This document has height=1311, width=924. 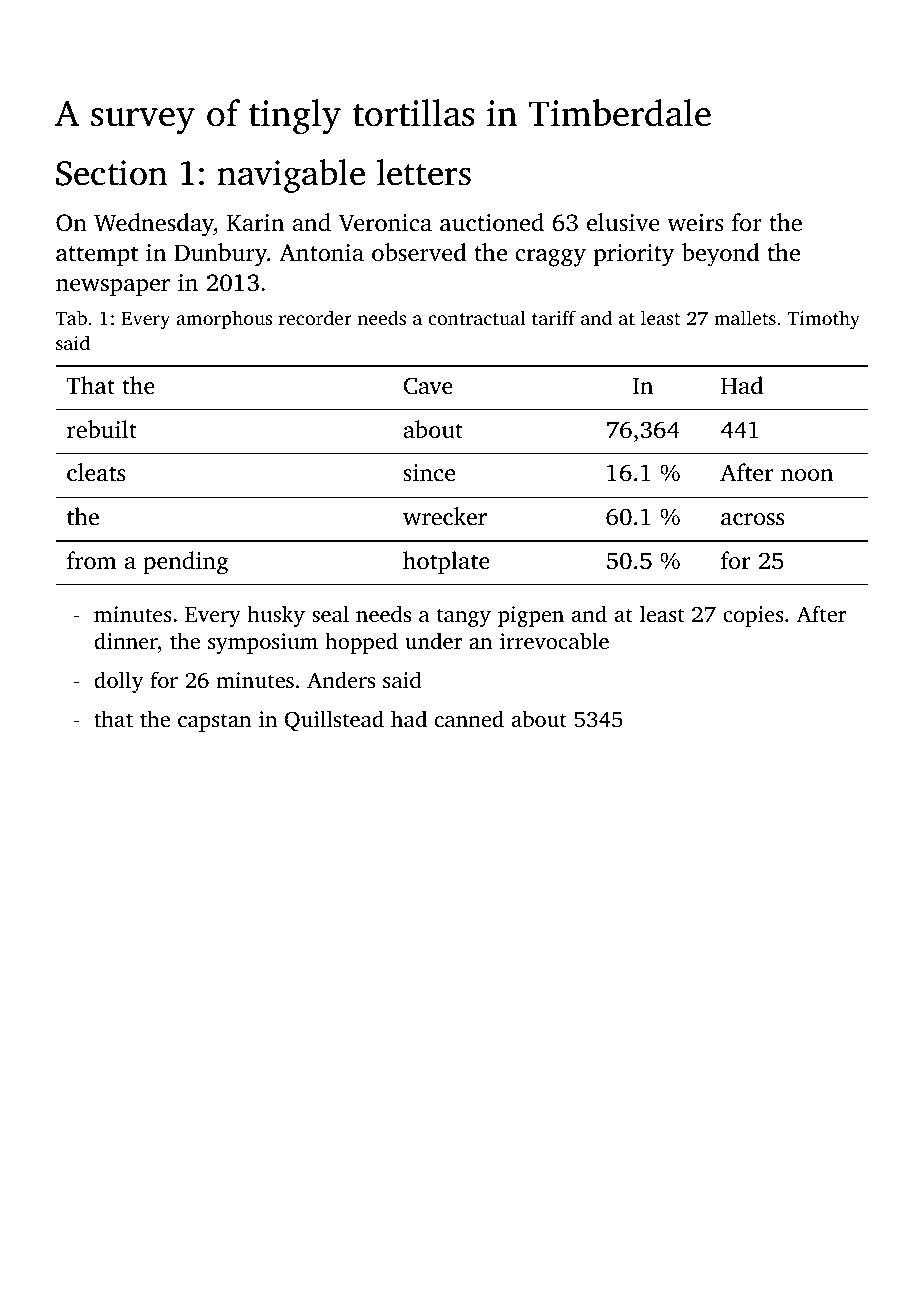 I want to click on cleats, so click(x=96, y=472).
